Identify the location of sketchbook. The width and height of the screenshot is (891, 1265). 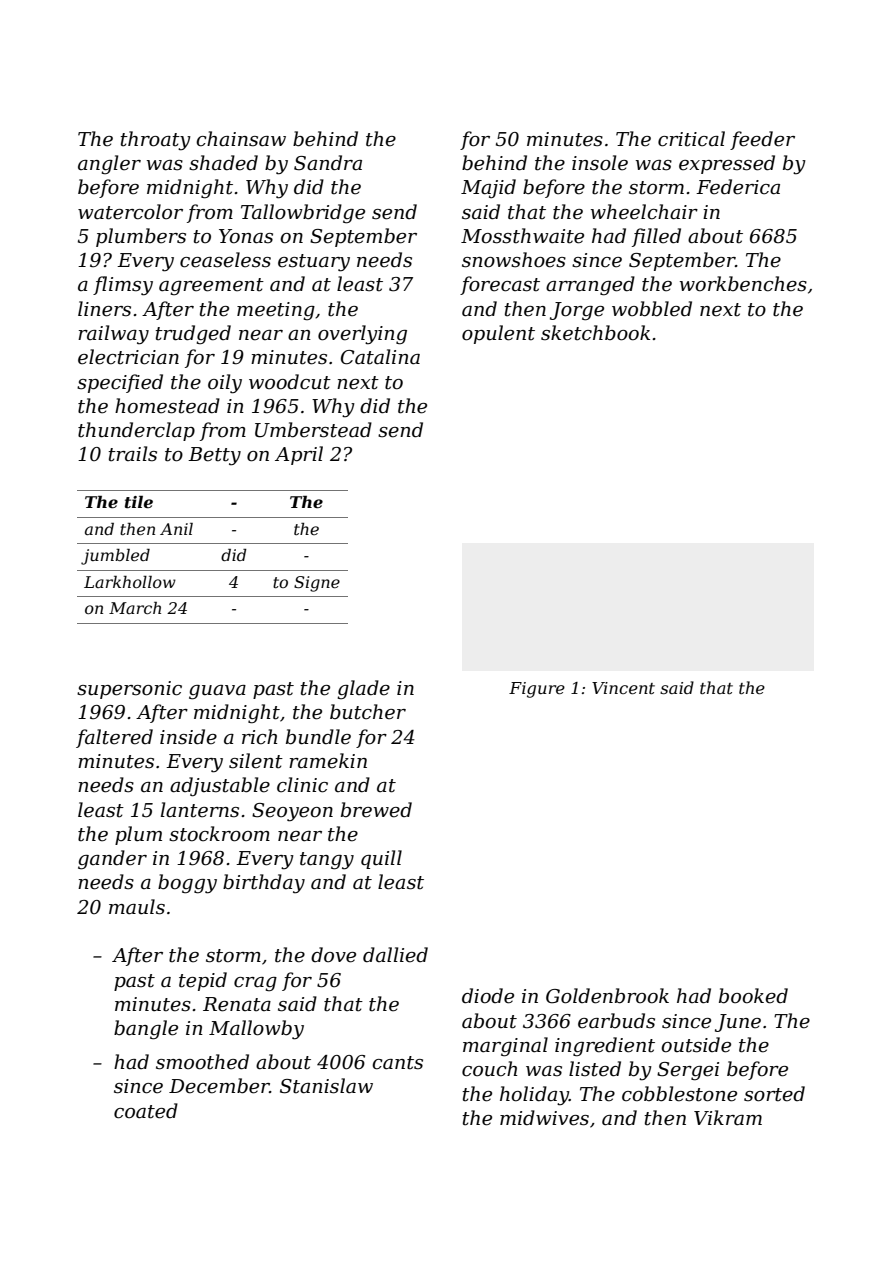
(595, 333).
